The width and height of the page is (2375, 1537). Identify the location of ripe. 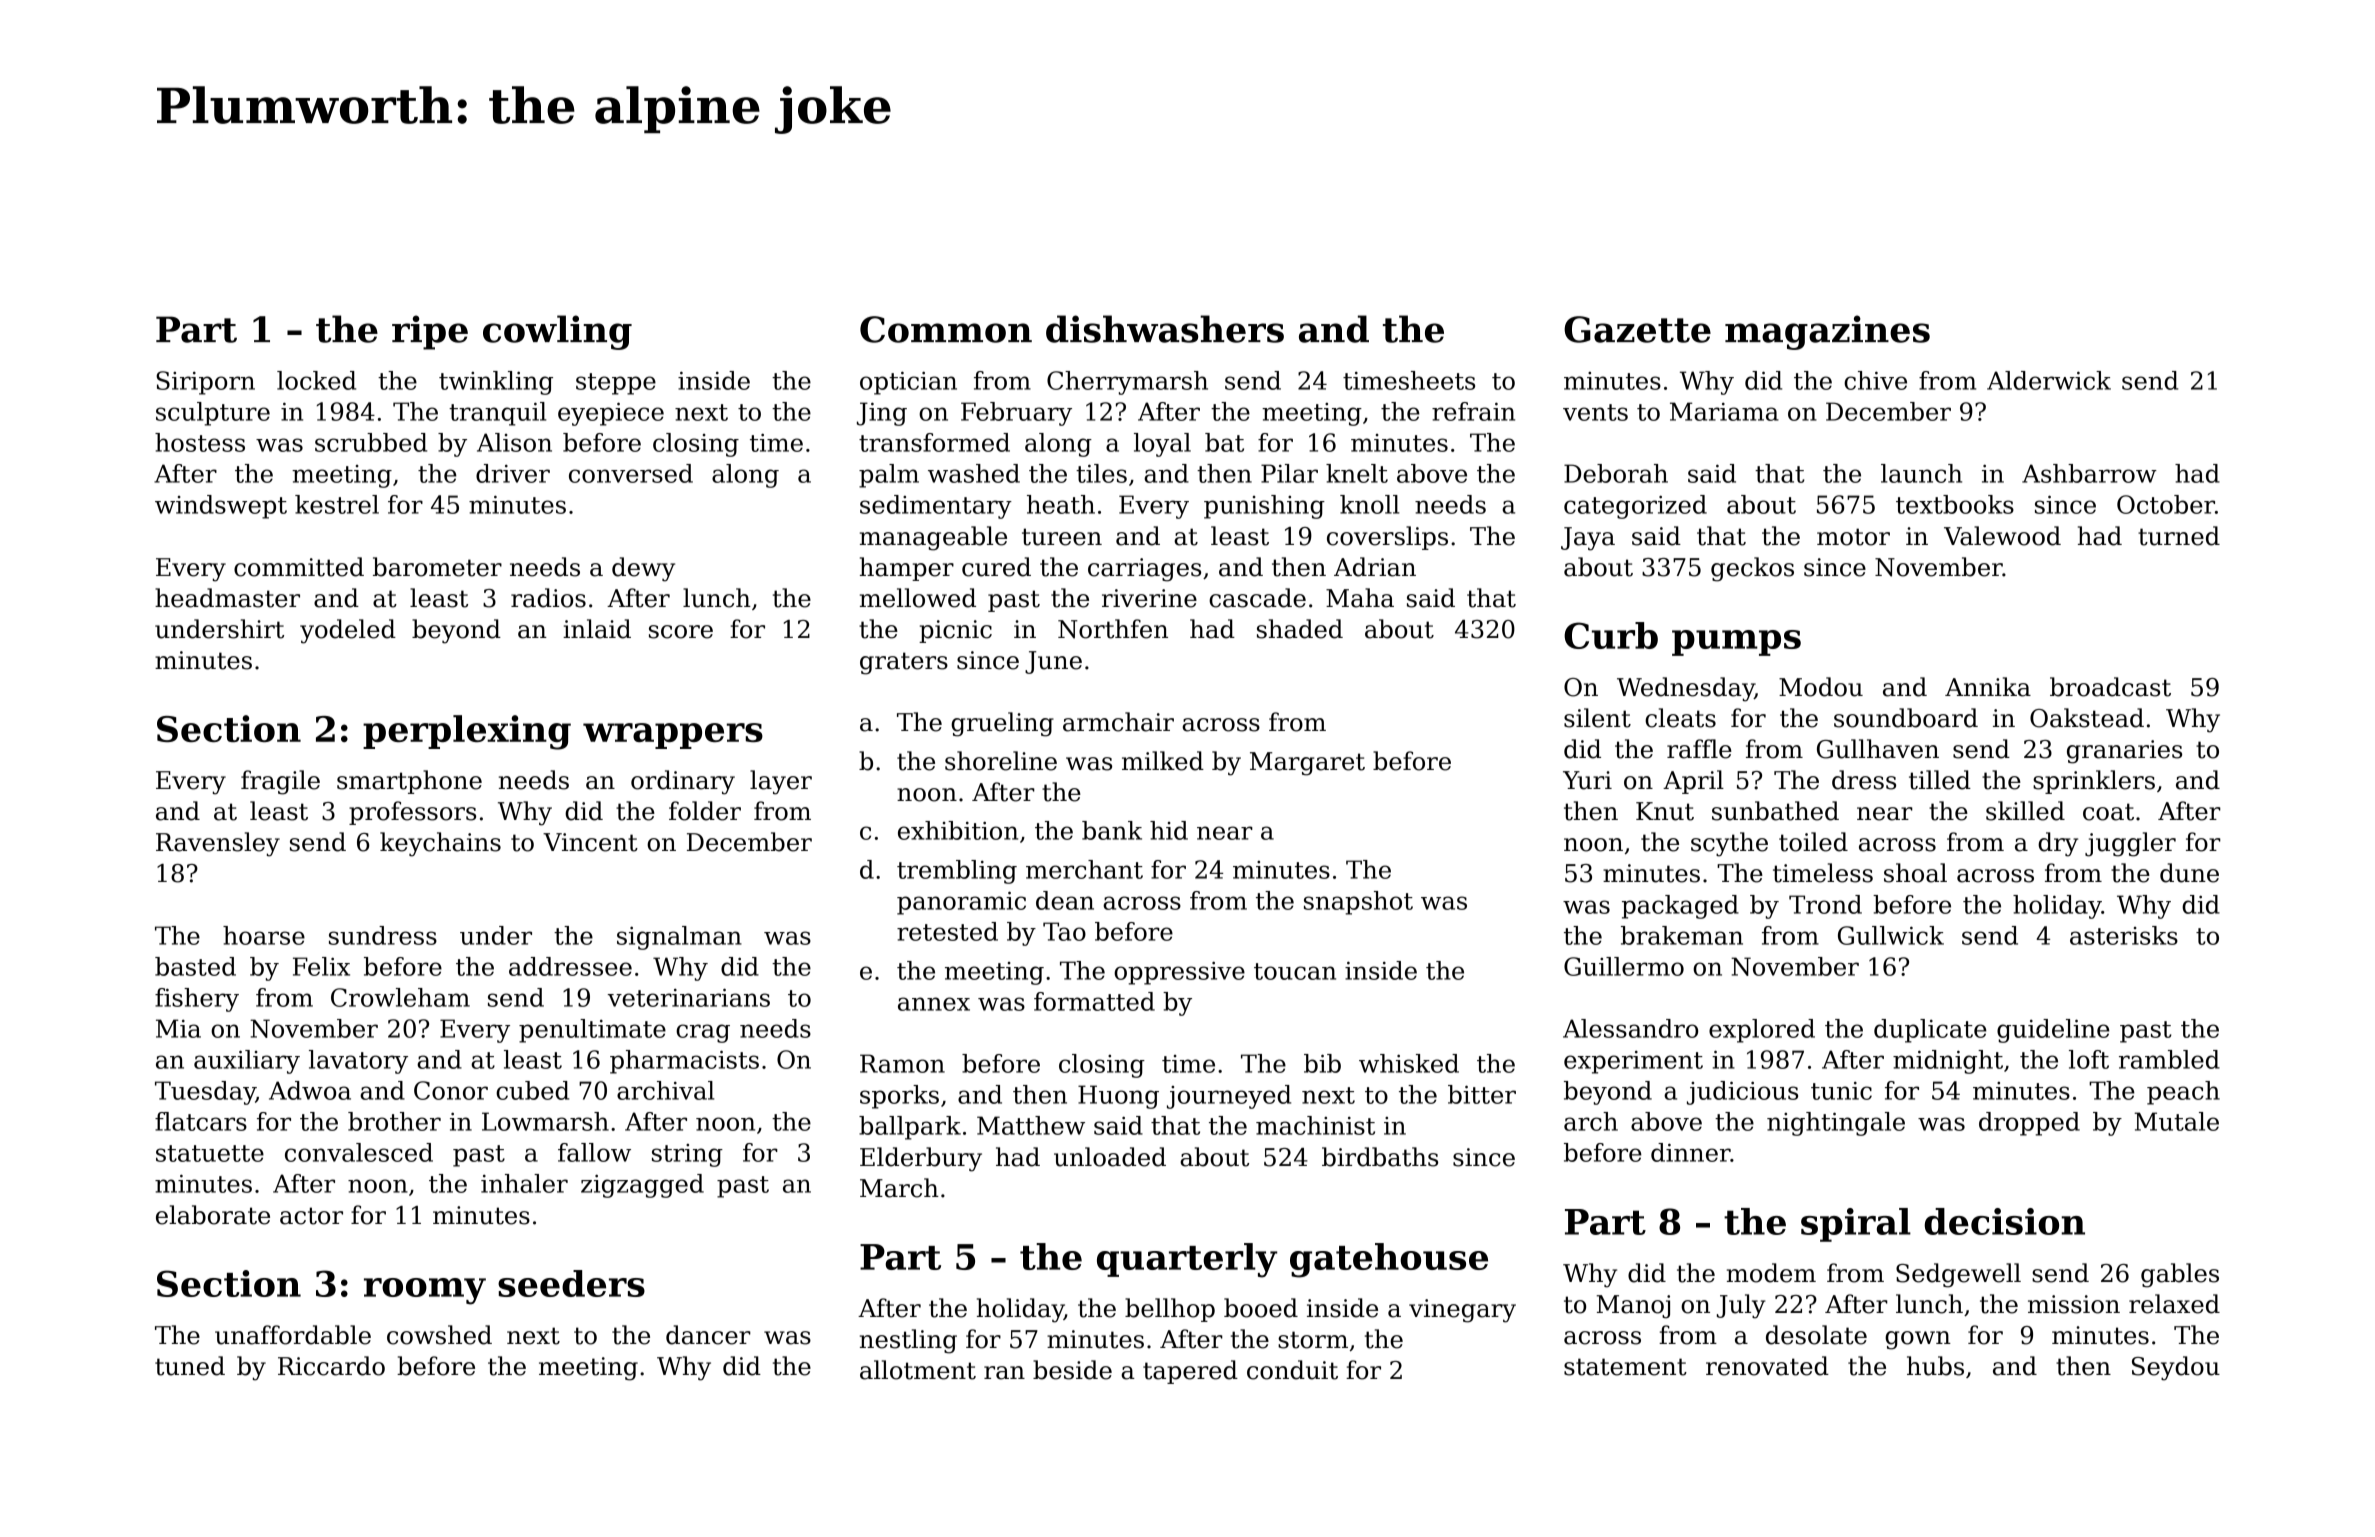
(430, 332).
